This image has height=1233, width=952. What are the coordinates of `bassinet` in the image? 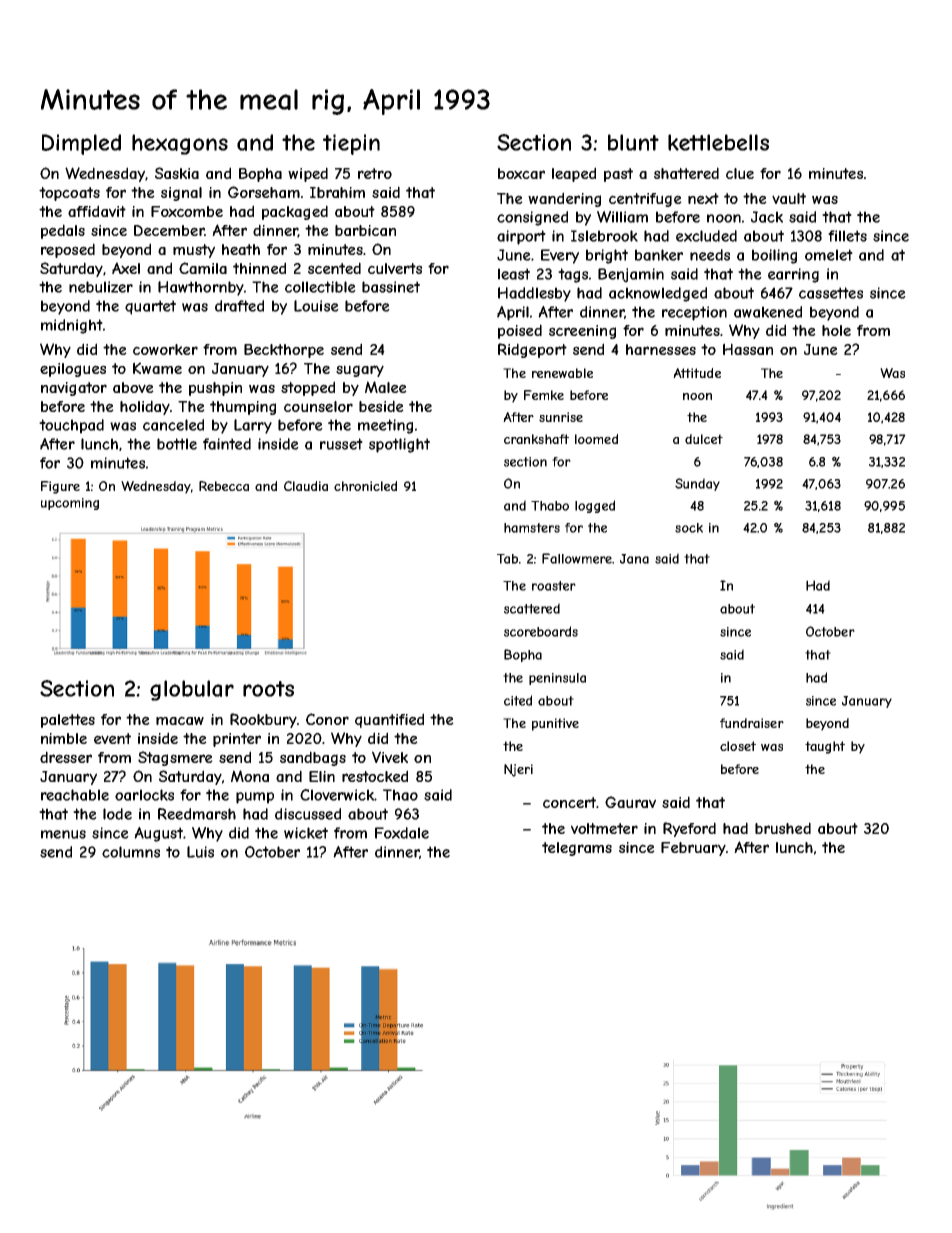 It's located at (391, 287).
